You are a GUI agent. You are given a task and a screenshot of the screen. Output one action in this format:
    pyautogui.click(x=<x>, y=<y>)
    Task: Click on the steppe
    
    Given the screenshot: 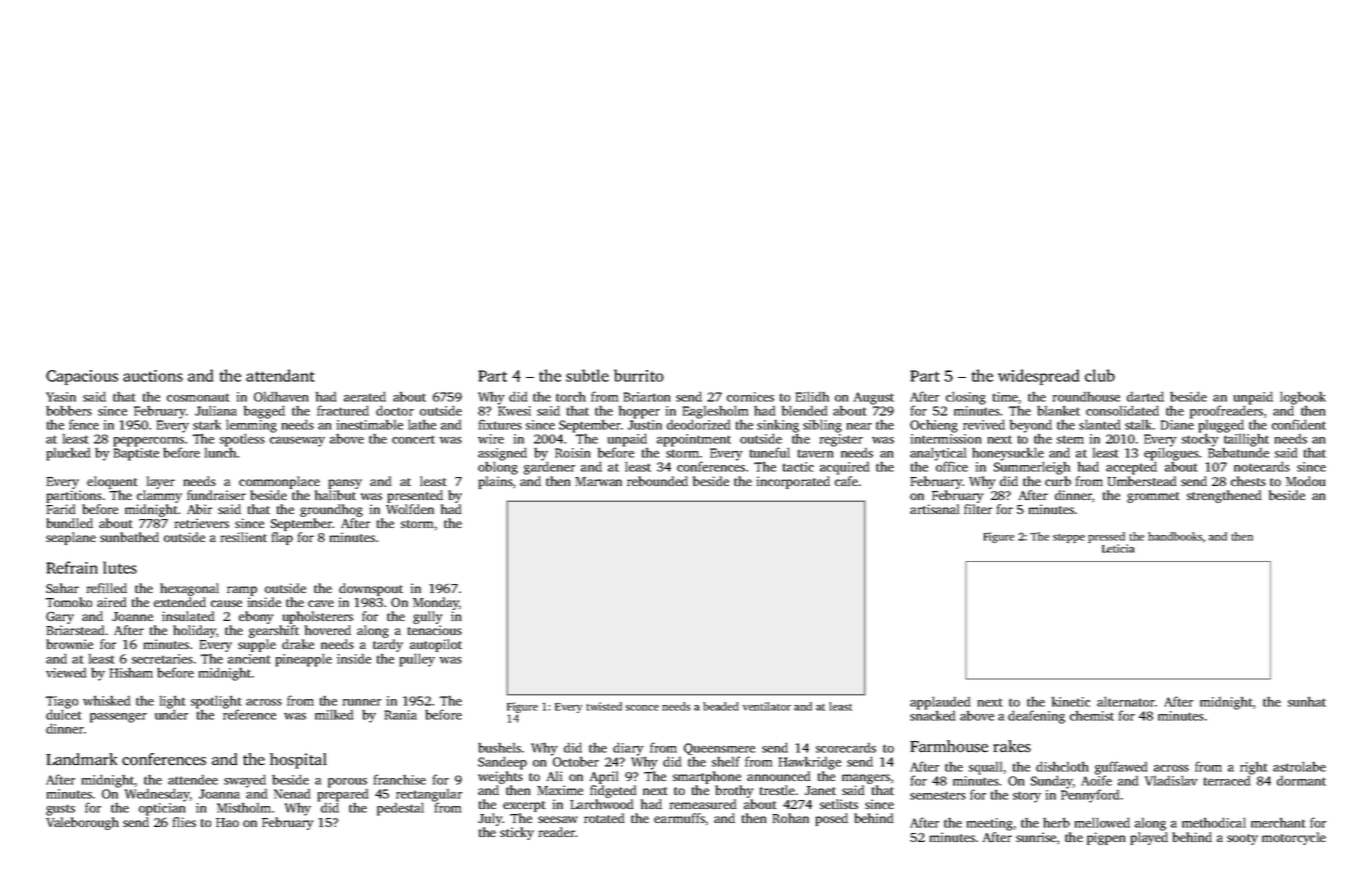 What is the action you would take?
    pyautogui.click(x=1069, y=538)
